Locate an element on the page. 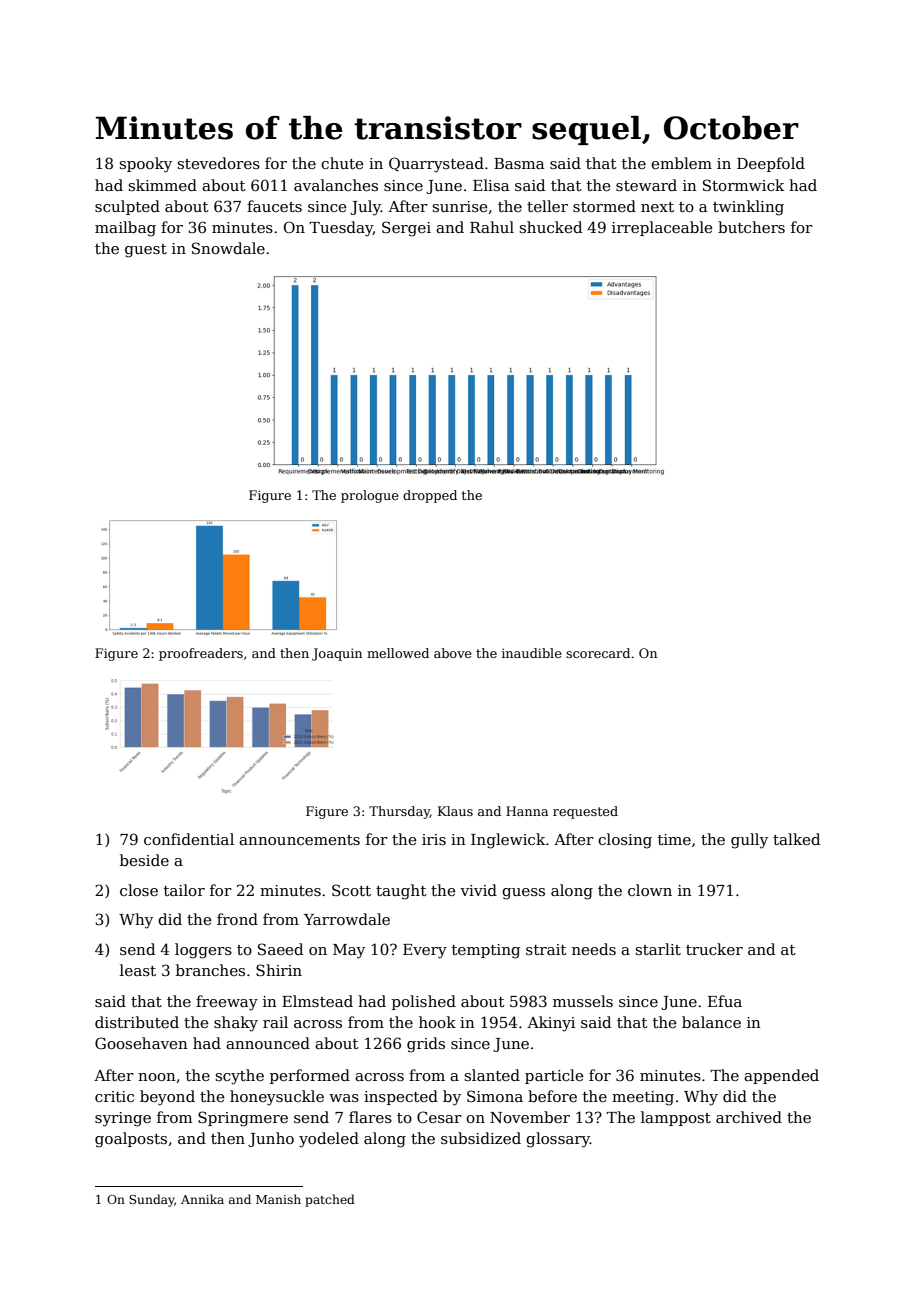 This image has width=924, height=1308. chute is located at coordinates (342, 163).
